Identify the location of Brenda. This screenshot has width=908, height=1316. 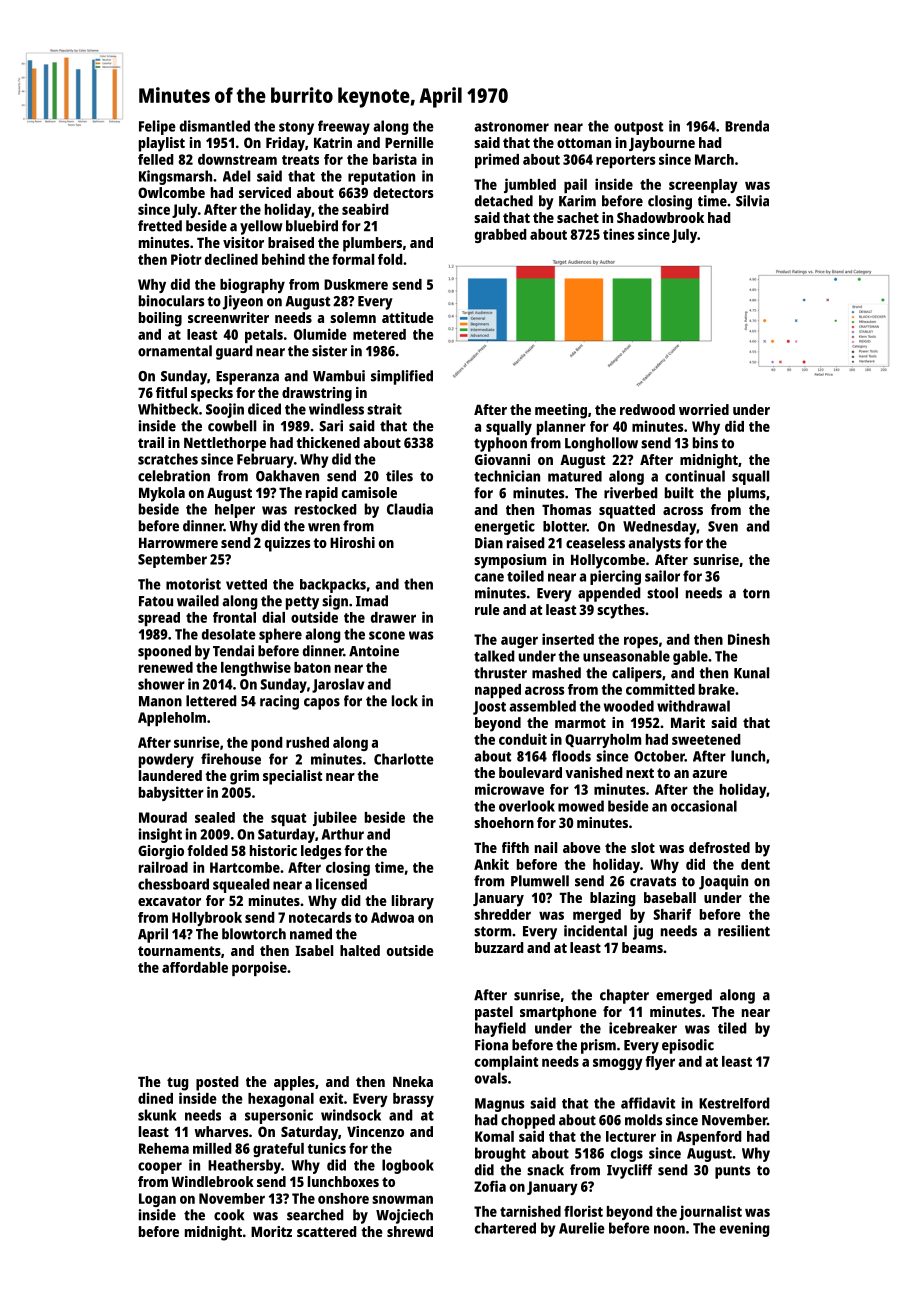
(747, 126).
